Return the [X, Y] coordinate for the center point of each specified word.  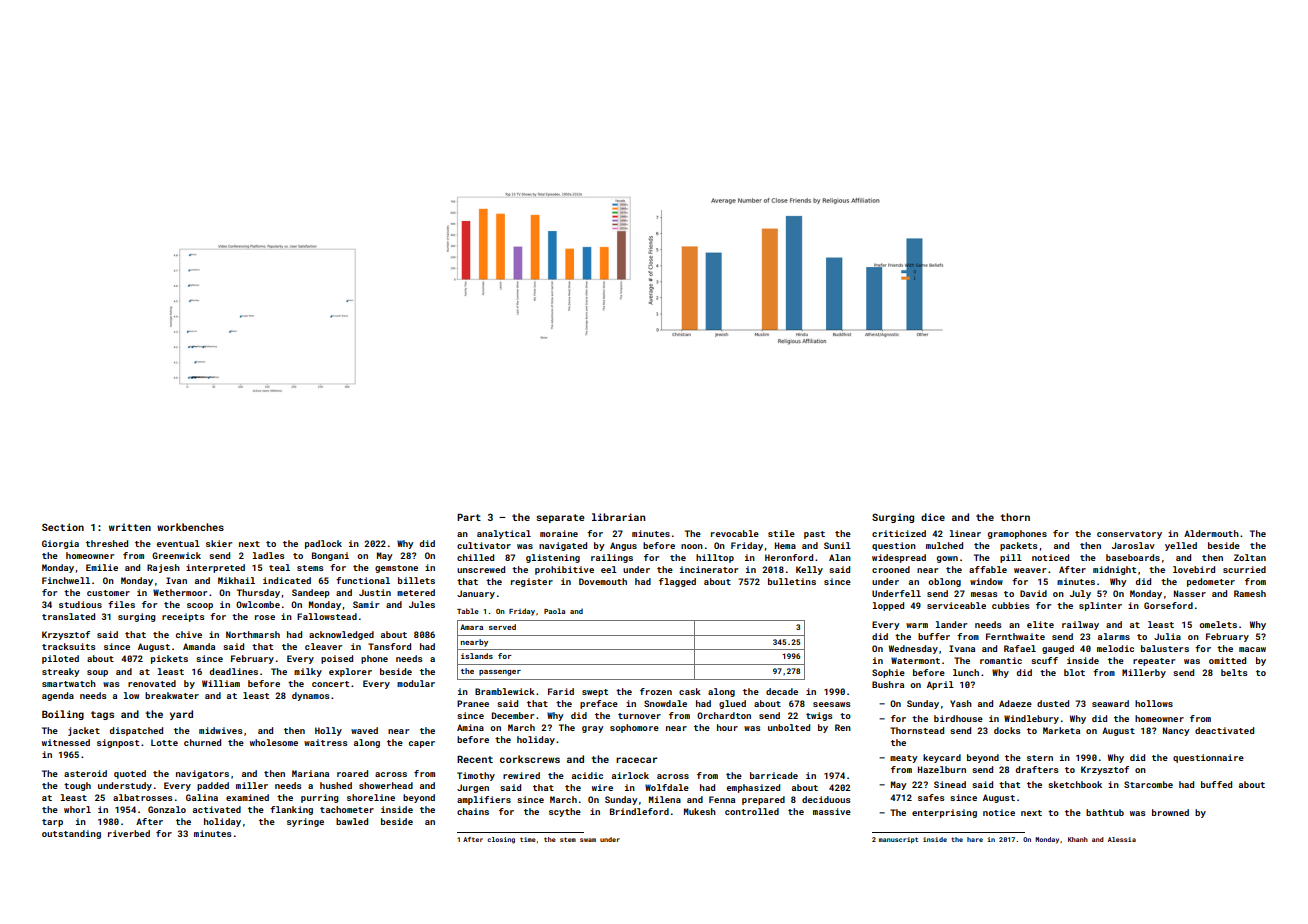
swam [588, 840]
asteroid [85, 773]
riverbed [129, 833]
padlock [323, 544]
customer [108, 593]
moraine [559, 533]
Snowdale [665, 703]
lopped [888, 606]
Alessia [1122, 839]
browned [1170, 812]
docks [1007, 730]
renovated [152, 683]
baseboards [1133, 557]
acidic [587, 775]
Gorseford [1168, 605]
